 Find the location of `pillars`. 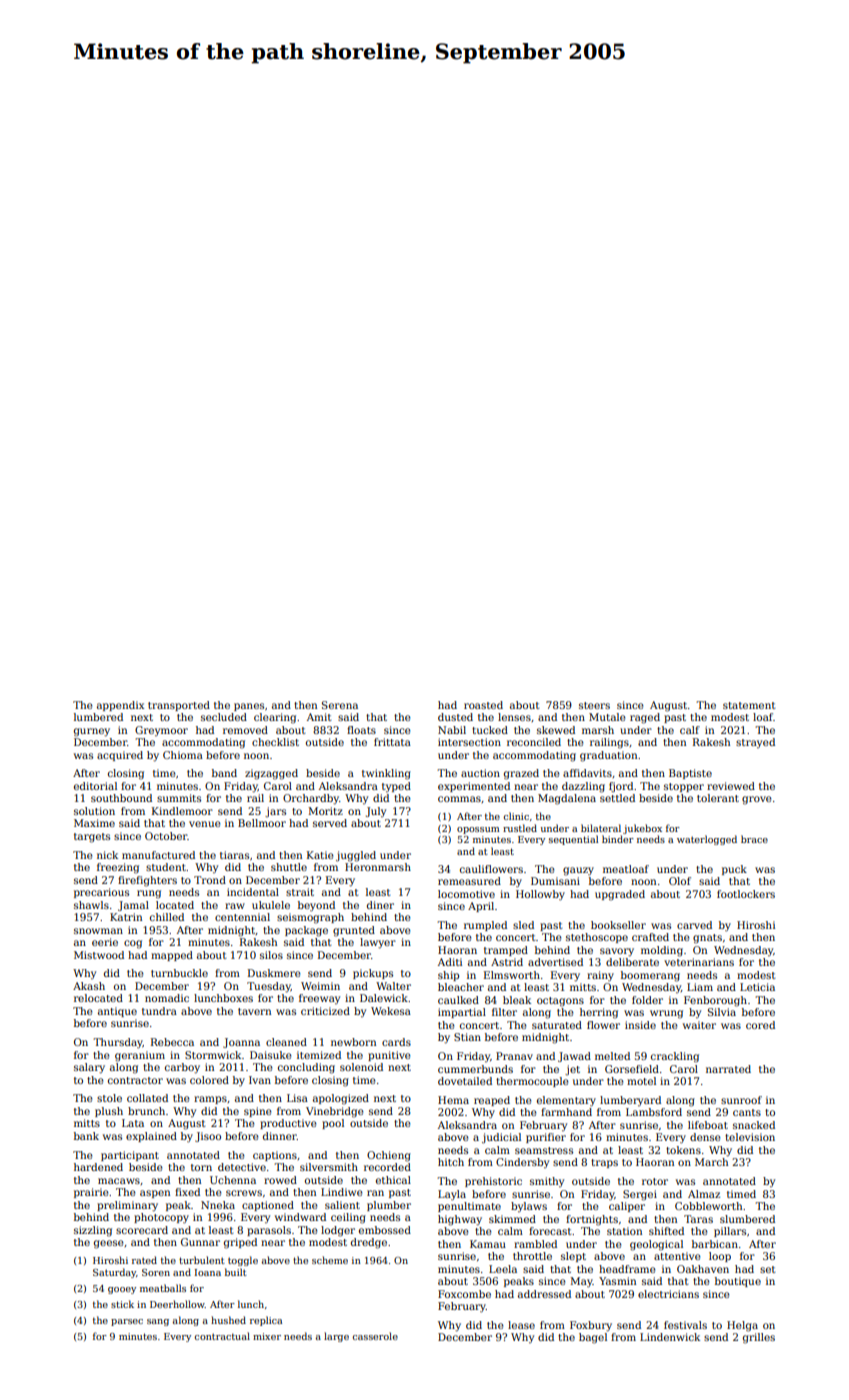

pillars is located at coordinates (730, 1232).
